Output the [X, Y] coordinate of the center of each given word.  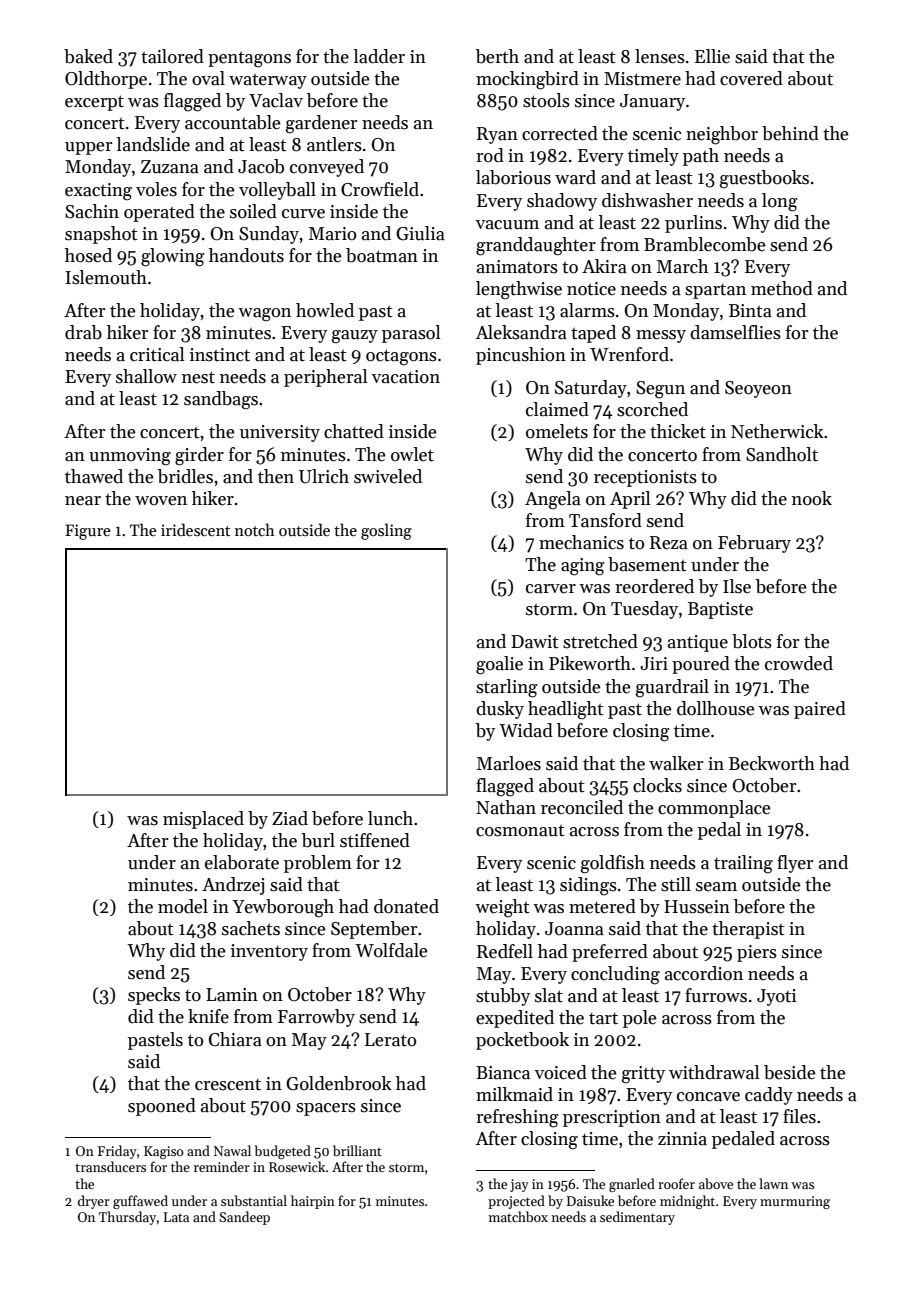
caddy [769, 1096]
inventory [269, 952]
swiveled [388, 476]
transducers [110, 1166]
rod [490, 155]
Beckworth [772, 763]
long [780, 202]
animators [517, 267]
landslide [153, 144]
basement [647, 564]
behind [790, 133]
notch [255, 529]
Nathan [506, 807]
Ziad [290, 818]
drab [83, 332]
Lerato [390, 1040]
